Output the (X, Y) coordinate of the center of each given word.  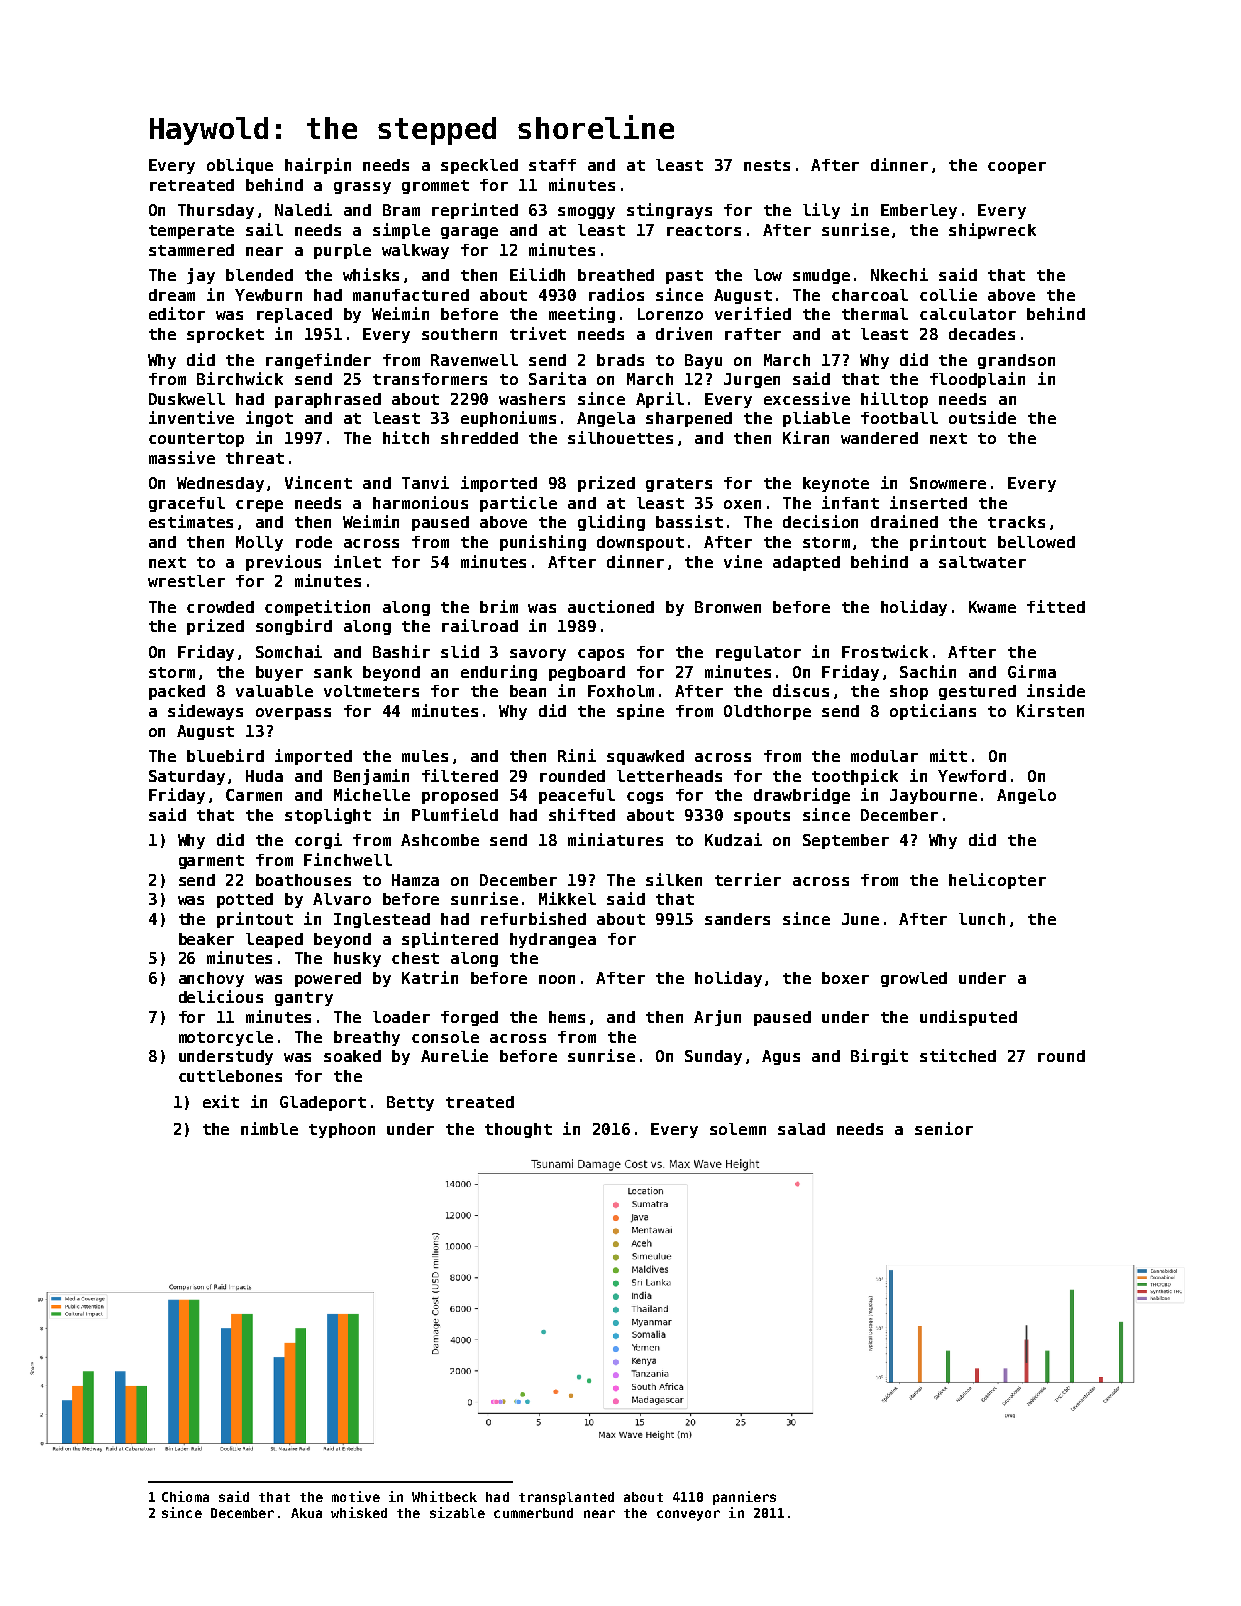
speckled (479, 166)
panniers (744, 1498)
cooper (1017, 168)
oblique (240, 166)
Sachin (928, 671)
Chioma (185, 1496)
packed (177, 692)
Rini (577, 755)
